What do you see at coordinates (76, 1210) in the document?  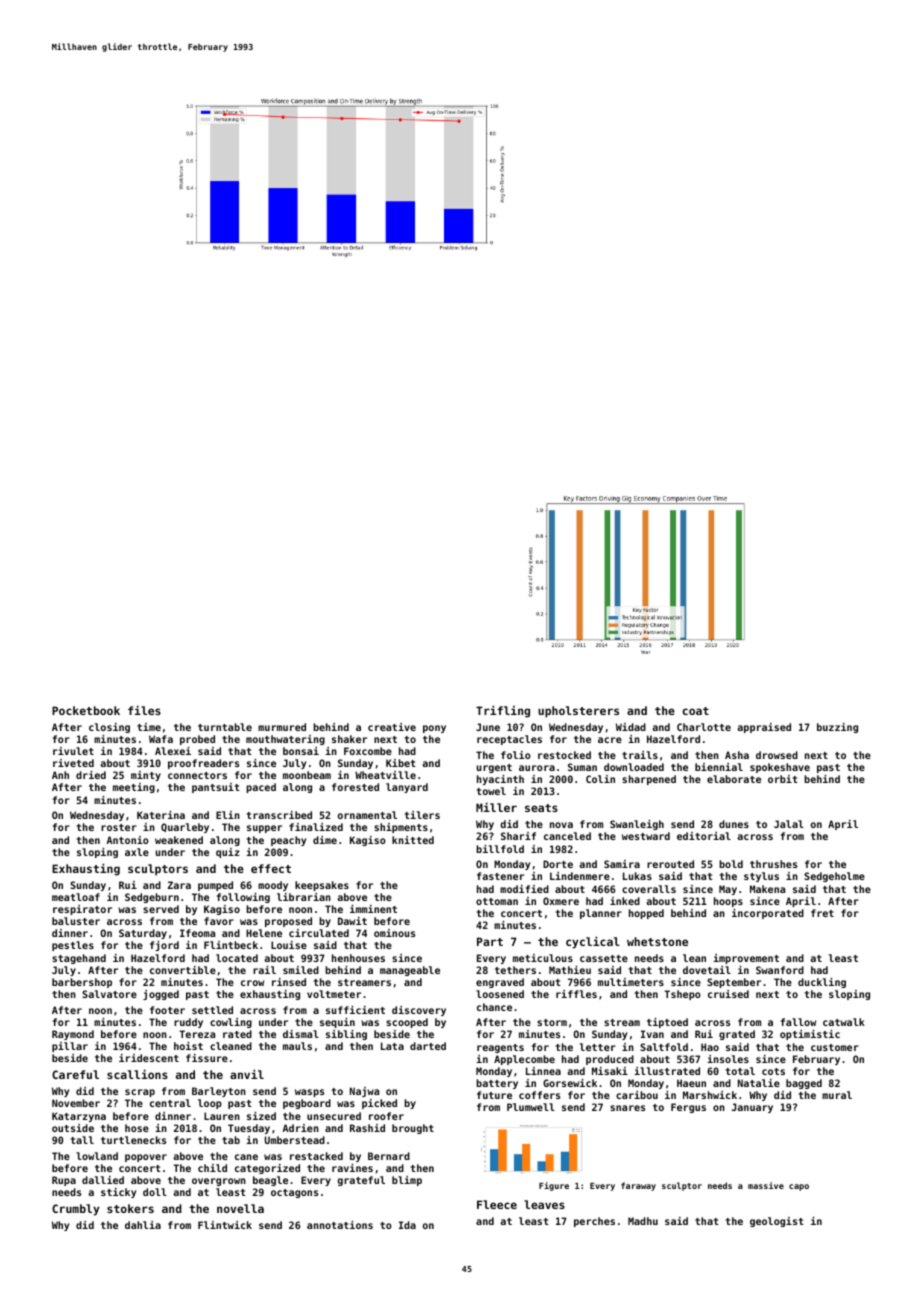 I see `Crumbly` at bounding box center [76, 1210].
